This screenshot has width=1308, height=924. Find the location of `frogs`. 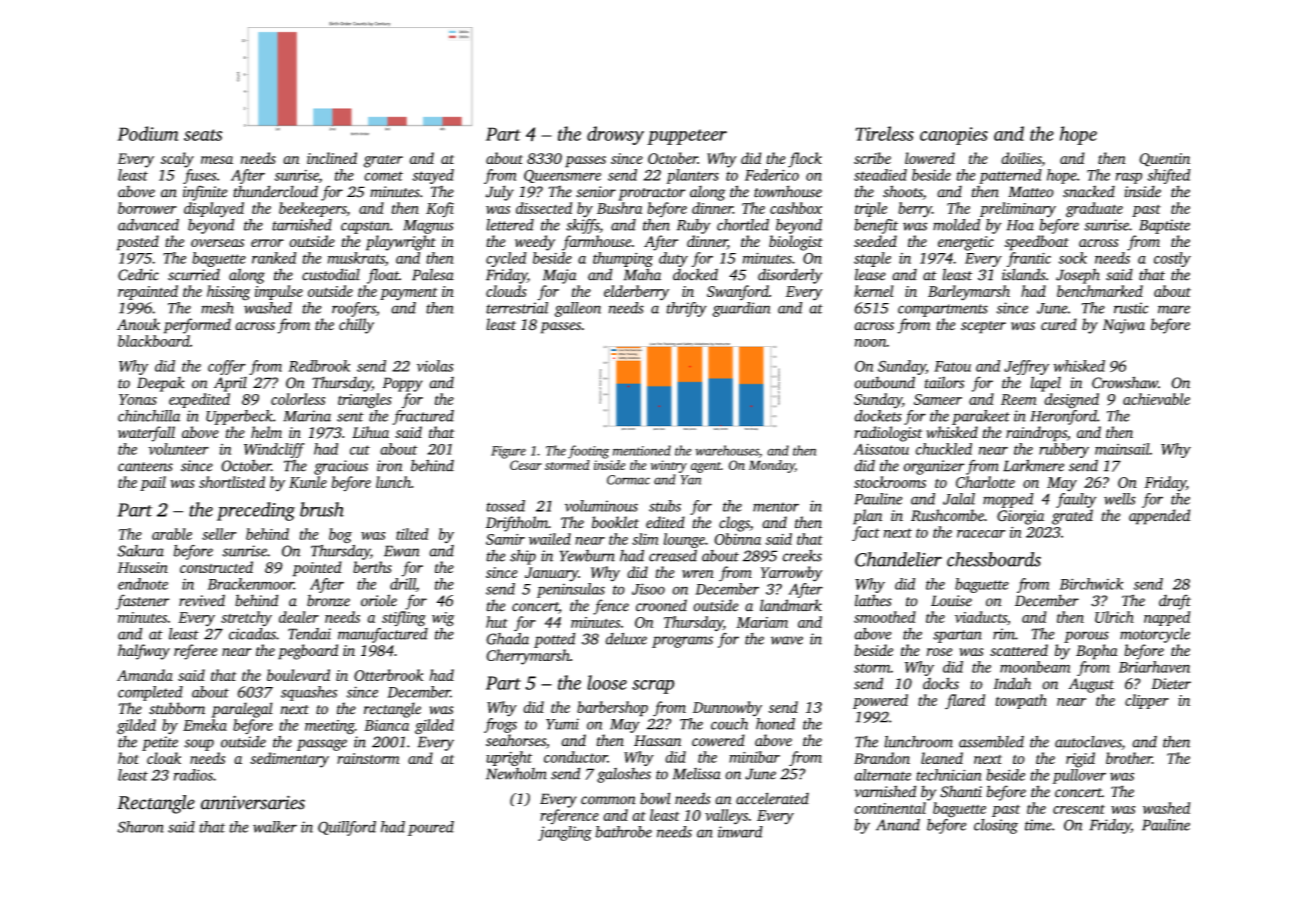

frogs is located at coordinates (500, 725).
